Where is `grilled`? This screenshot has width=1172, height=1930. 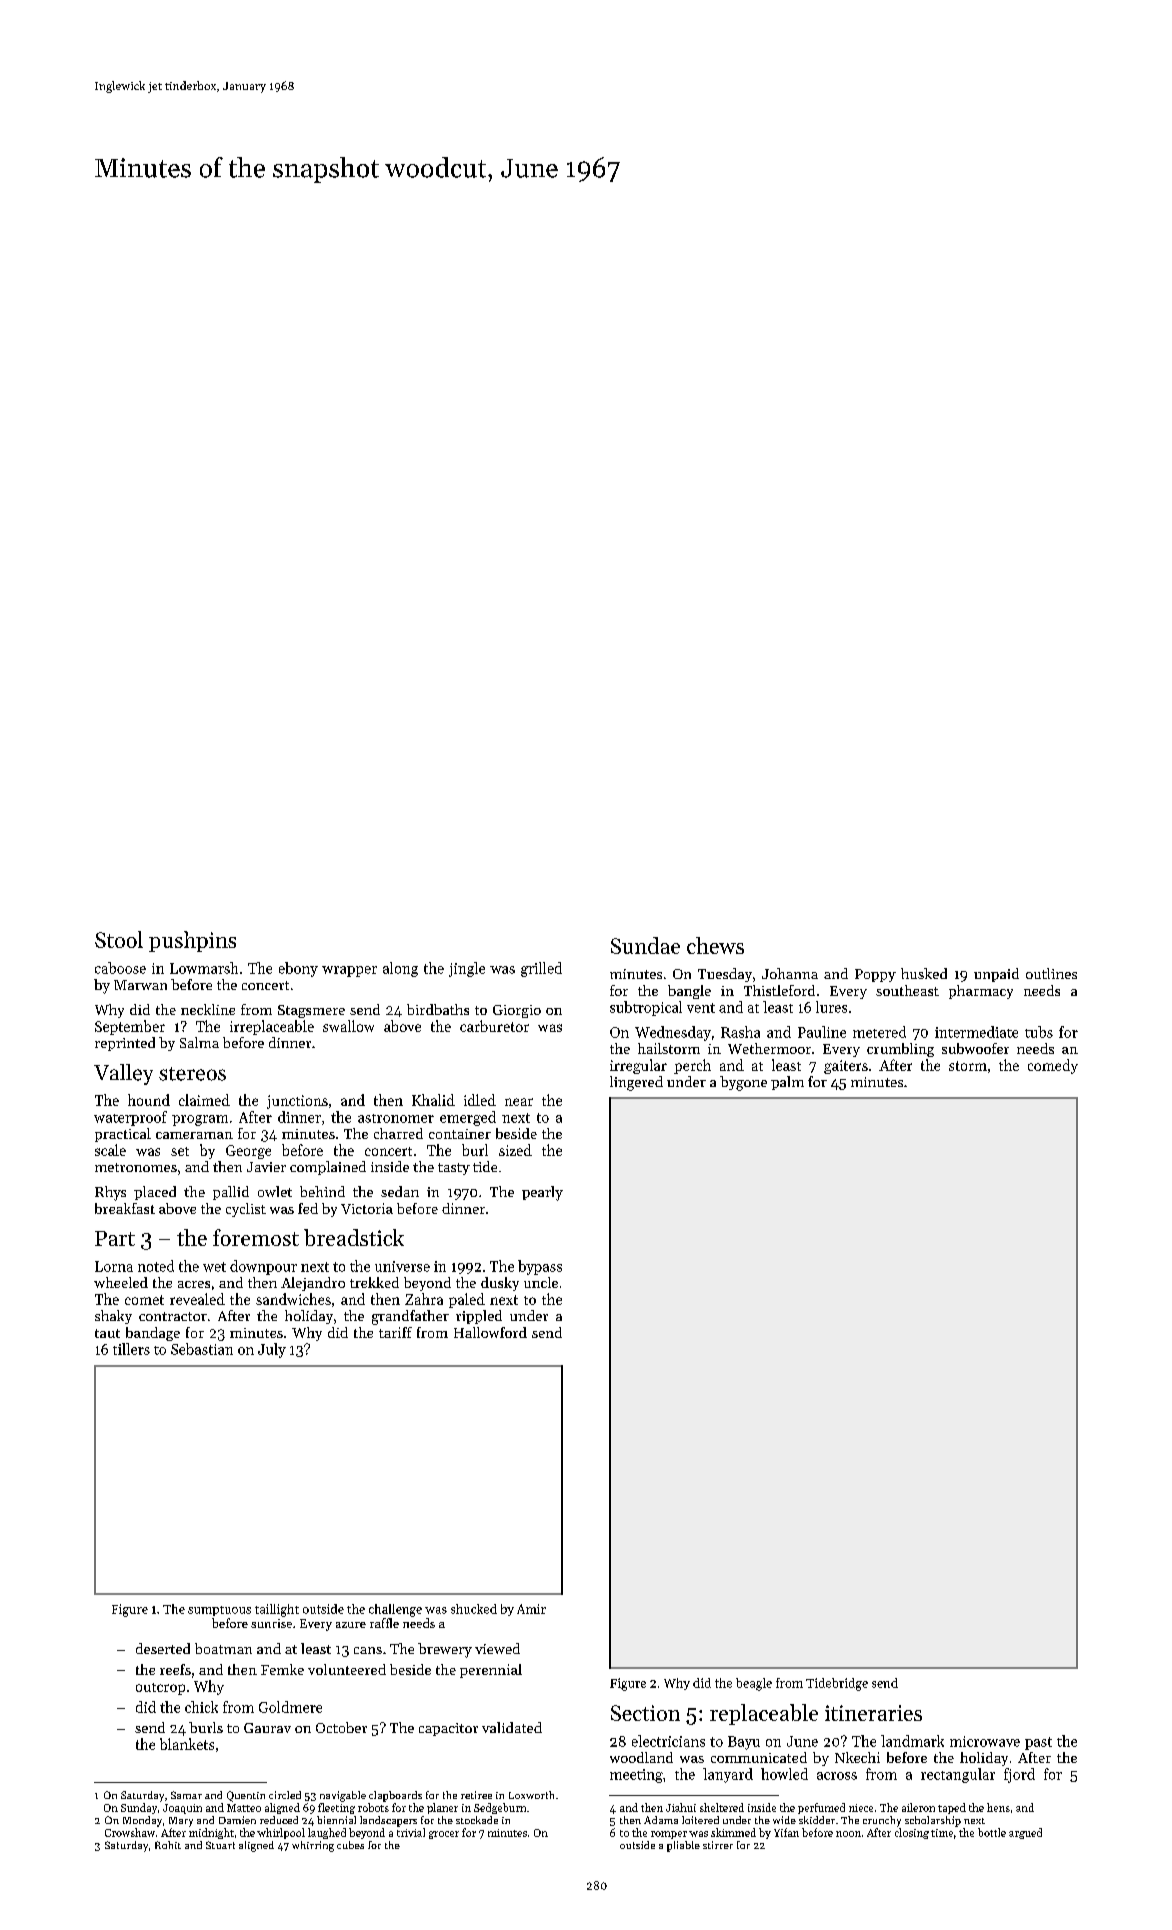
grilled is located at coordinates (541, 969).
